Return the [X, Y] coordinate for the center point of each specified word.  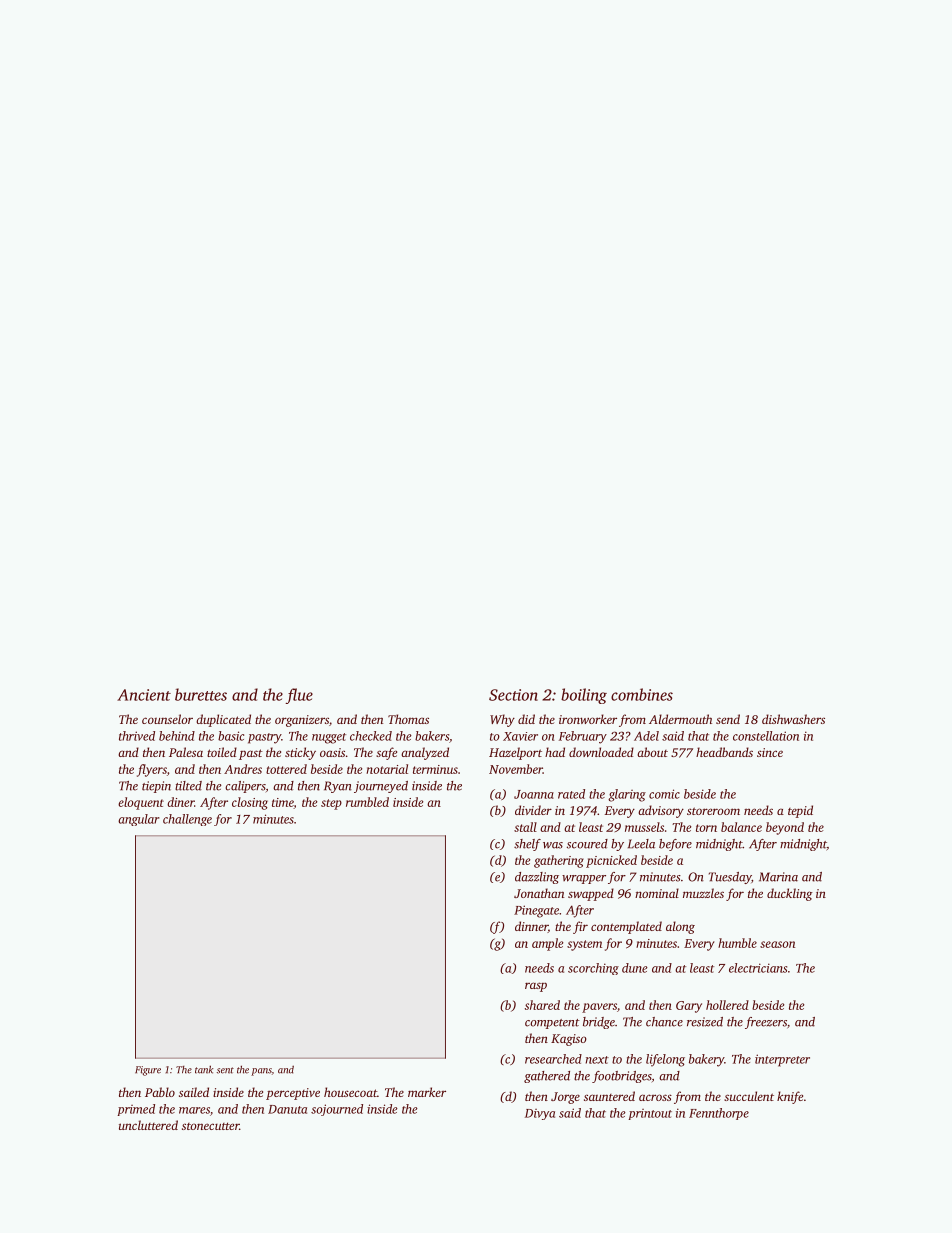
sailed [194, 1092]
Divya [540, 1114]
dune [635, 968]
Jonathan [539, 893]
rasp [536, 987]
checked [371, 736]
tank [204, 1069]
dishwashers [793, 719]
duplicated [223, 720]
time [283, 803]
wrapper [584, 879]
